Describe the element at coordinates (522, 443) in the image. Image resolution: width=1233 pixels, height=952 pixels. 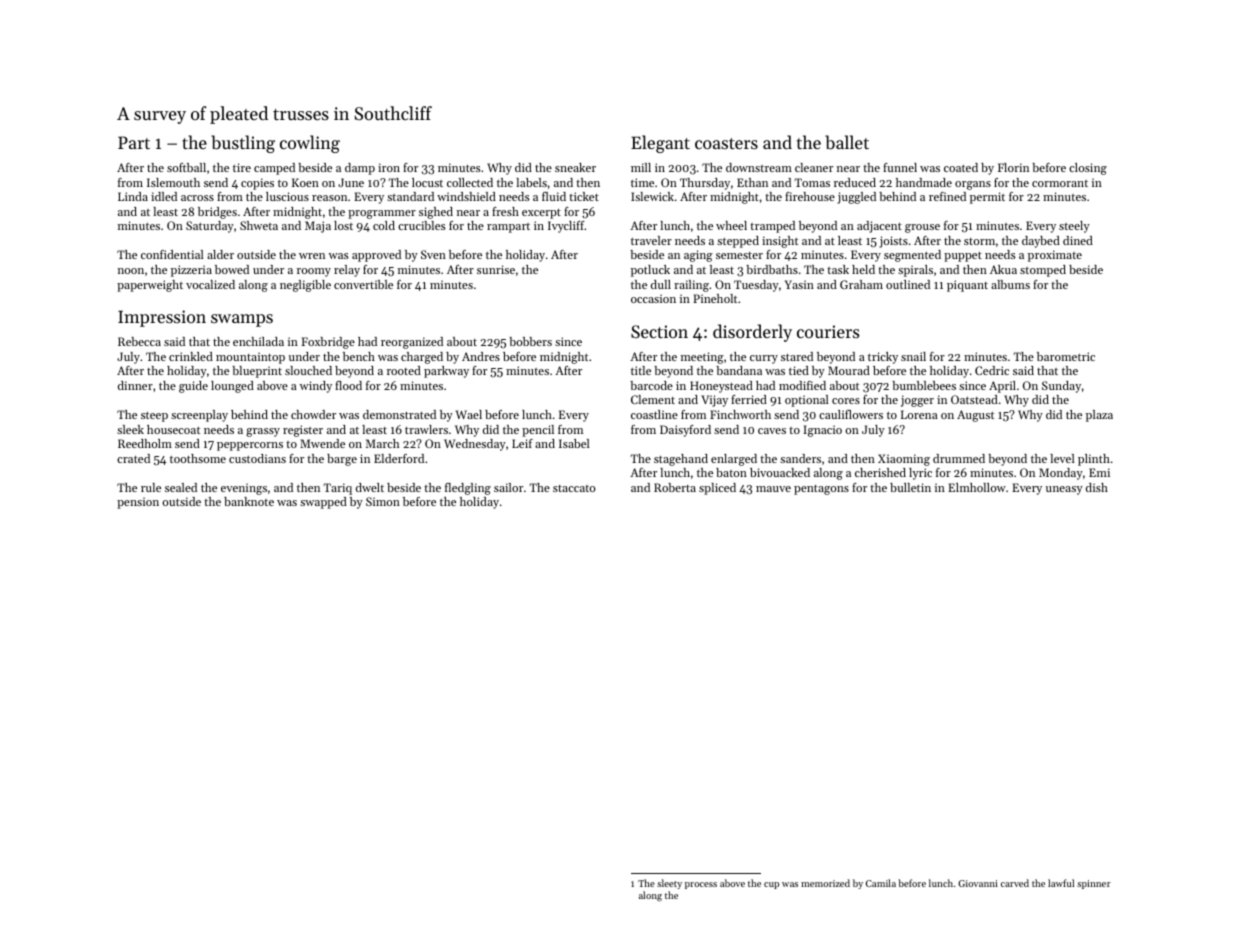
I see `Leif` at that location.
